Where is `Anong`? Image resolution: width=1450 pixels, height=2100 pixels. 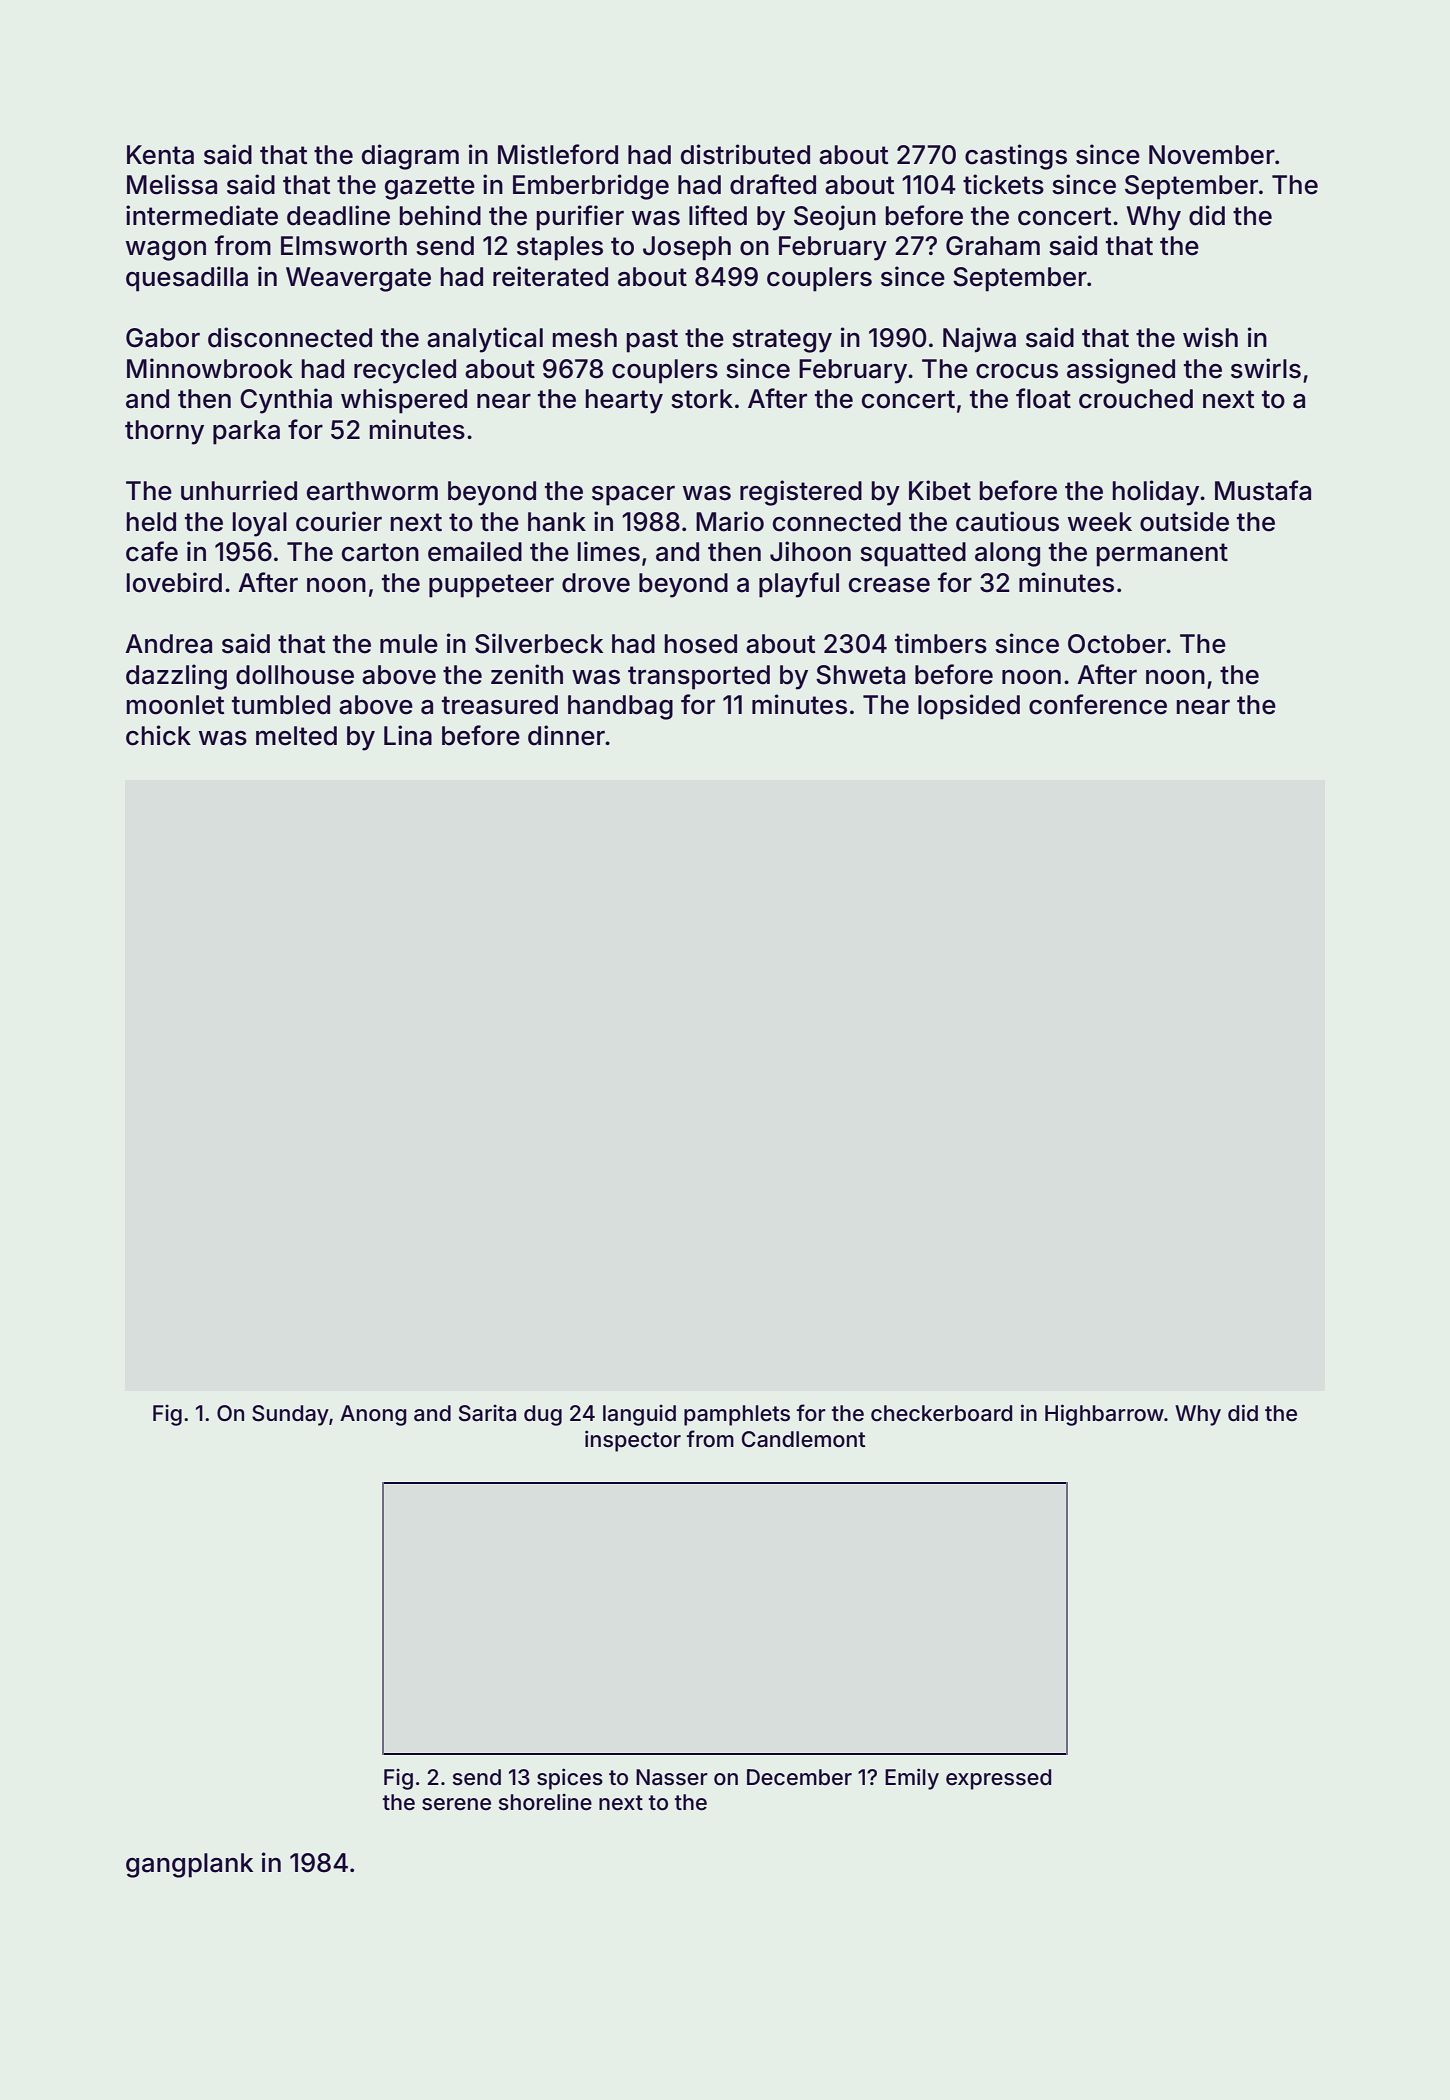 Anong is located at coordinates (373, 1415).
